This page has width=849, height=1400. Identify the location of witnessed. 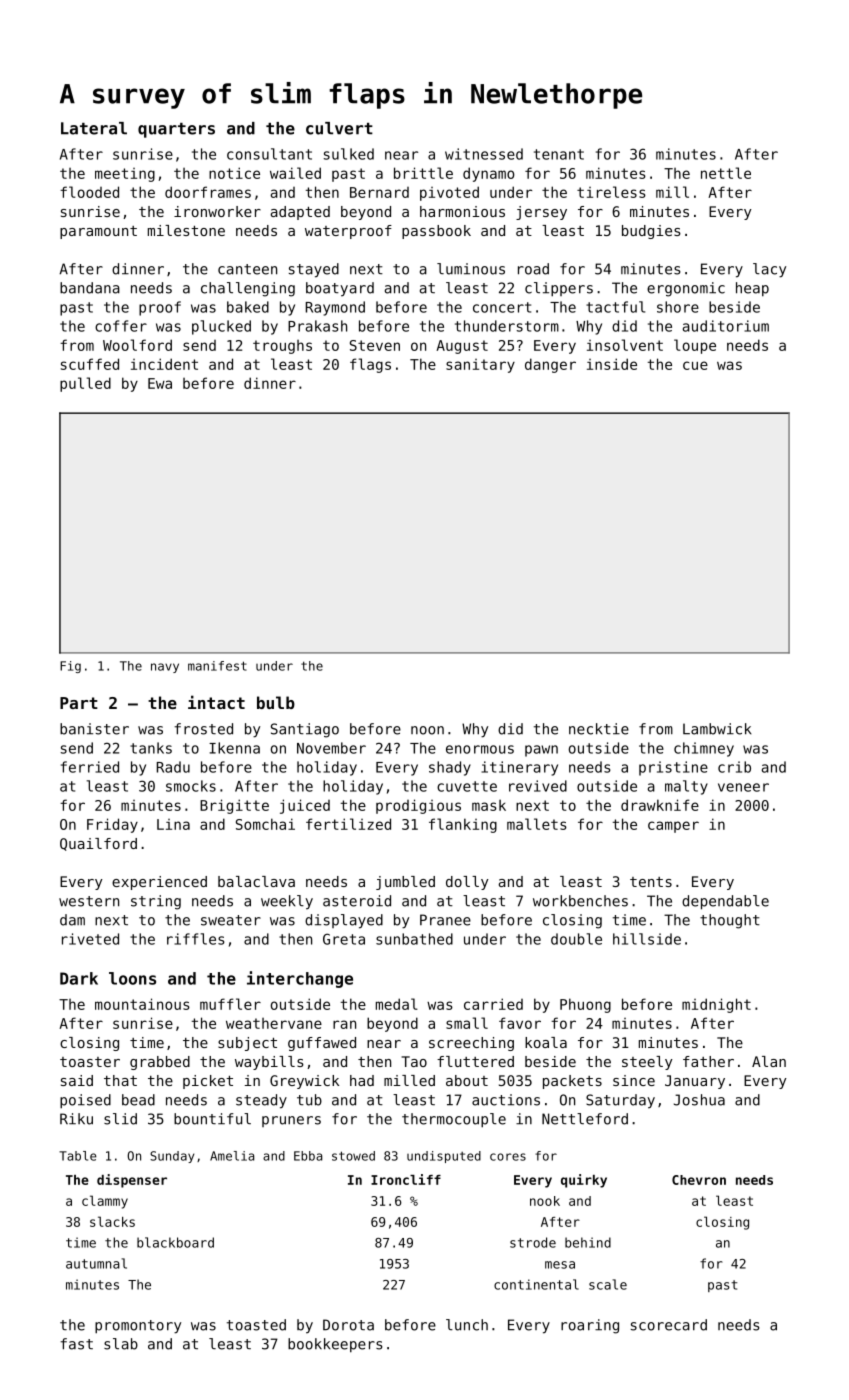
(484, 154).
